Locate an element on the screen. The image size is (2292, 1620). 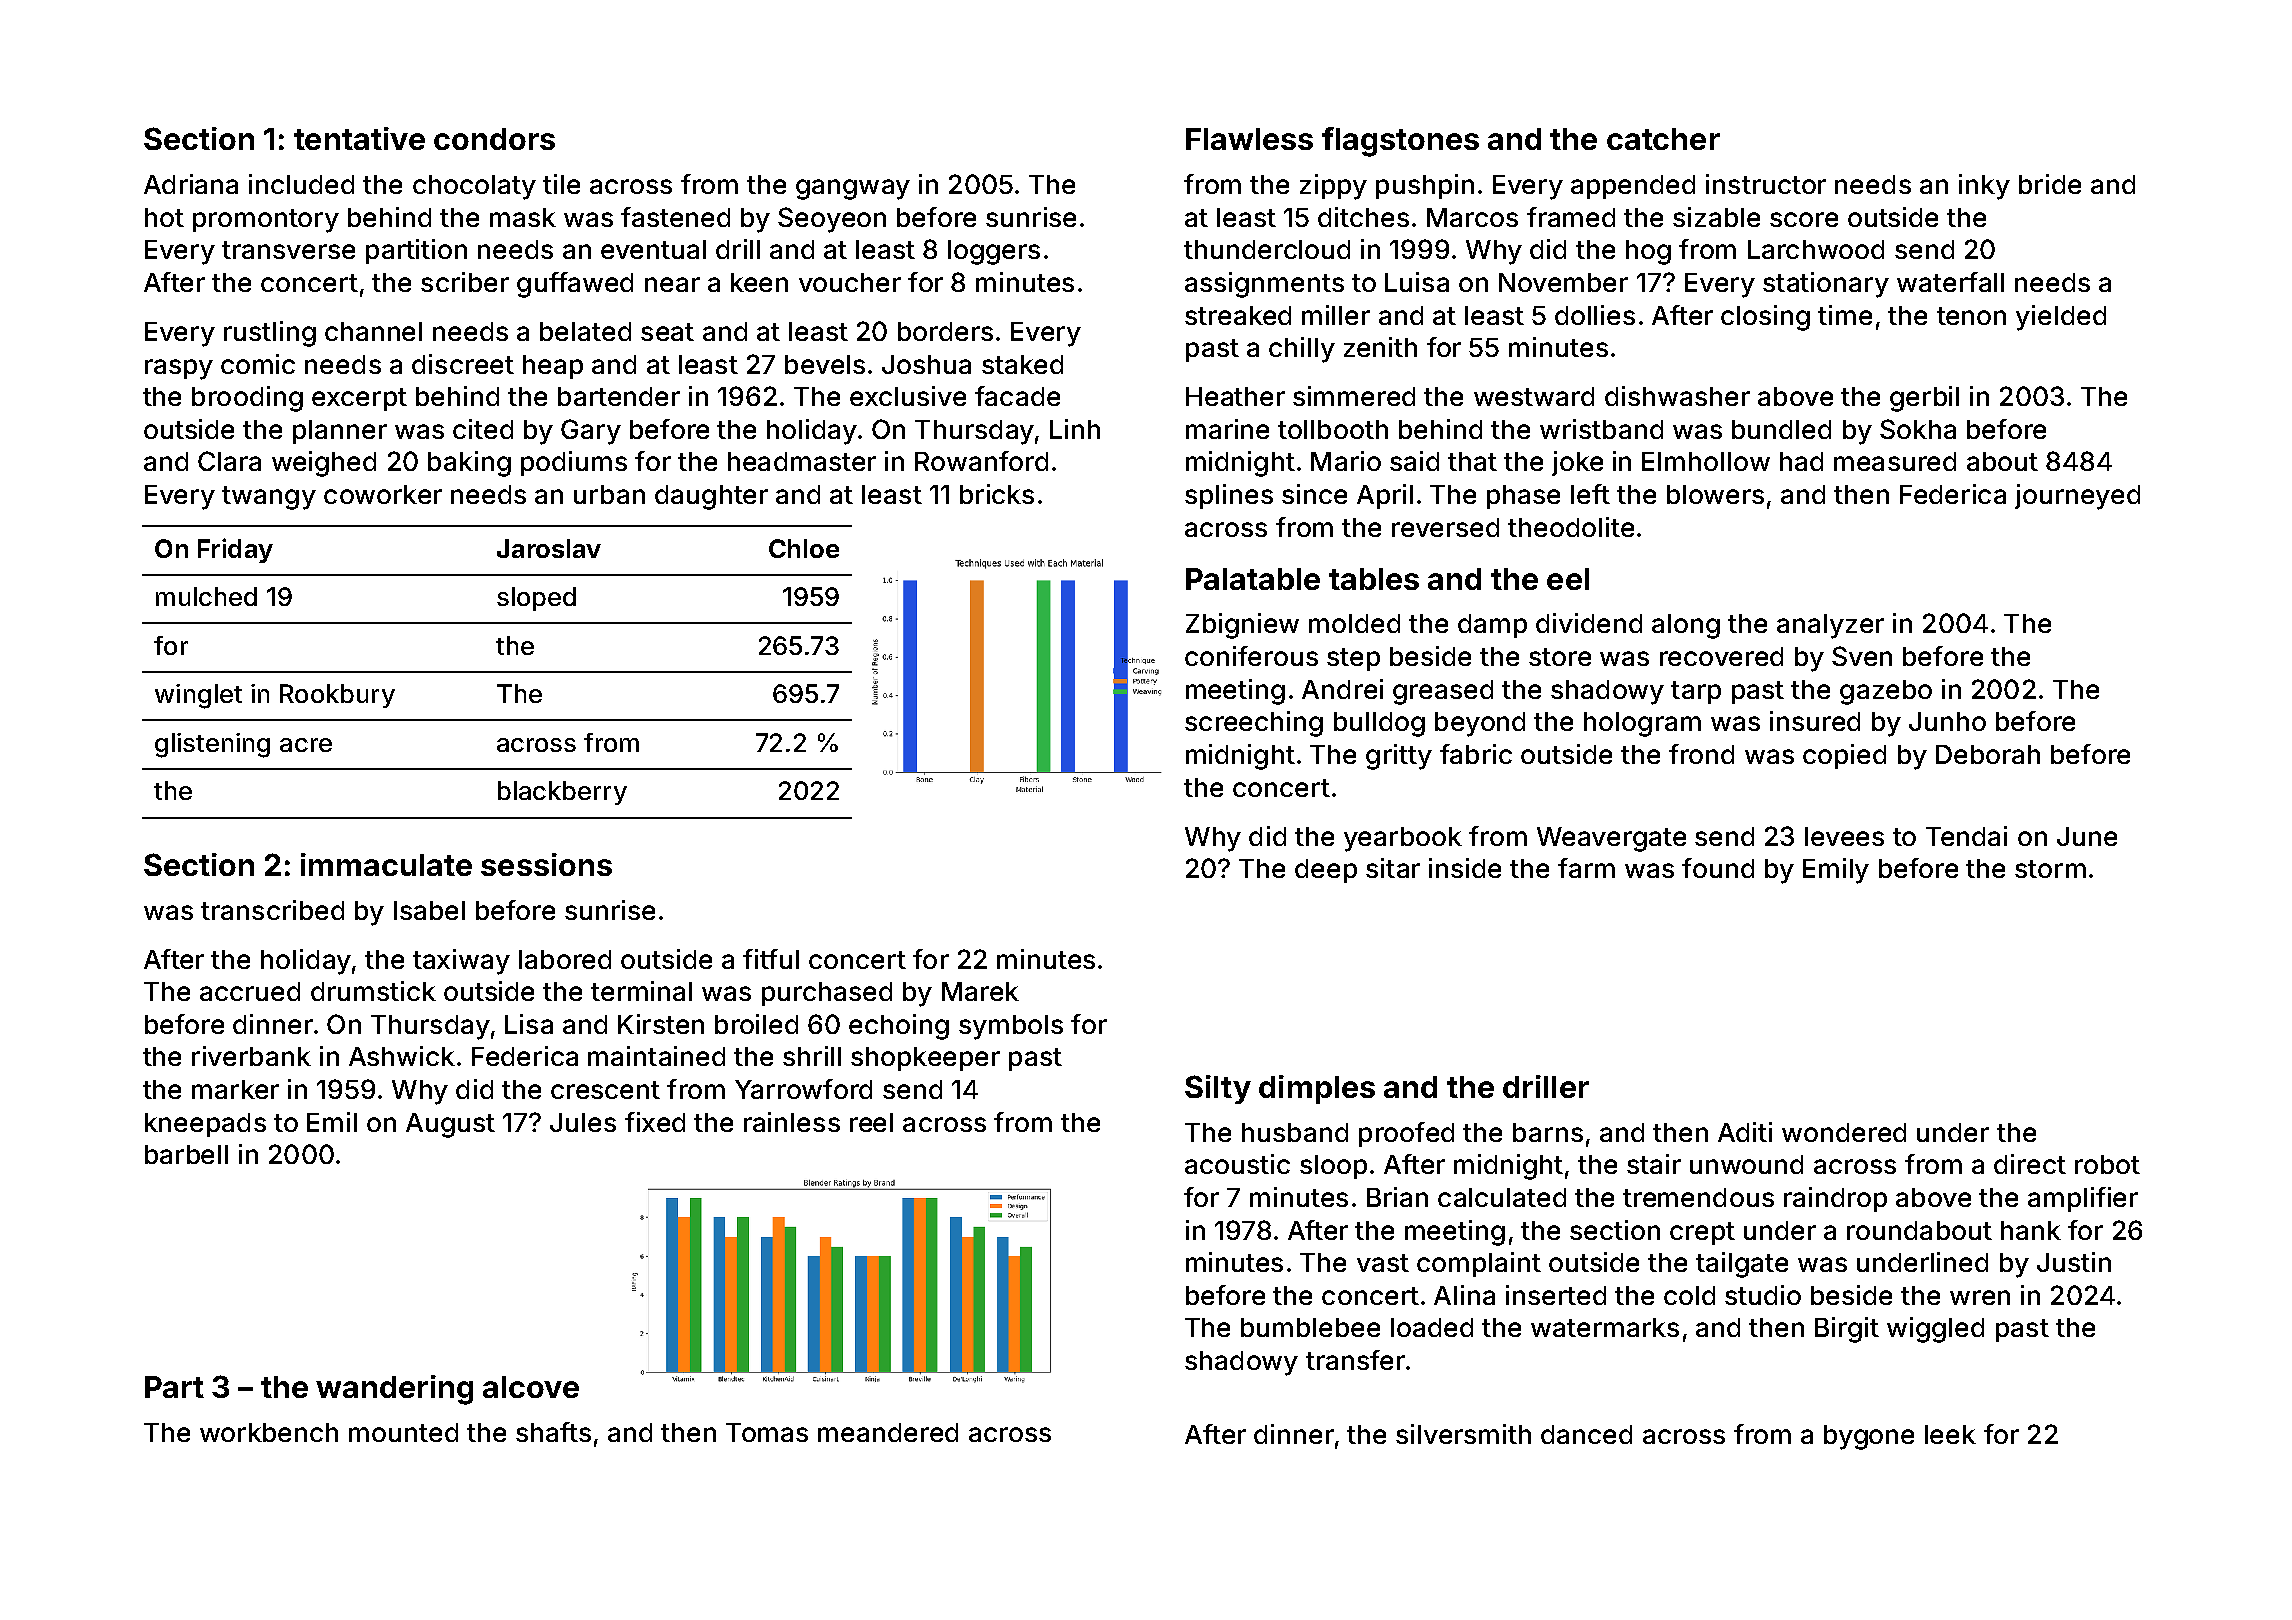
immaculate is located at coordinates (386, 864).
